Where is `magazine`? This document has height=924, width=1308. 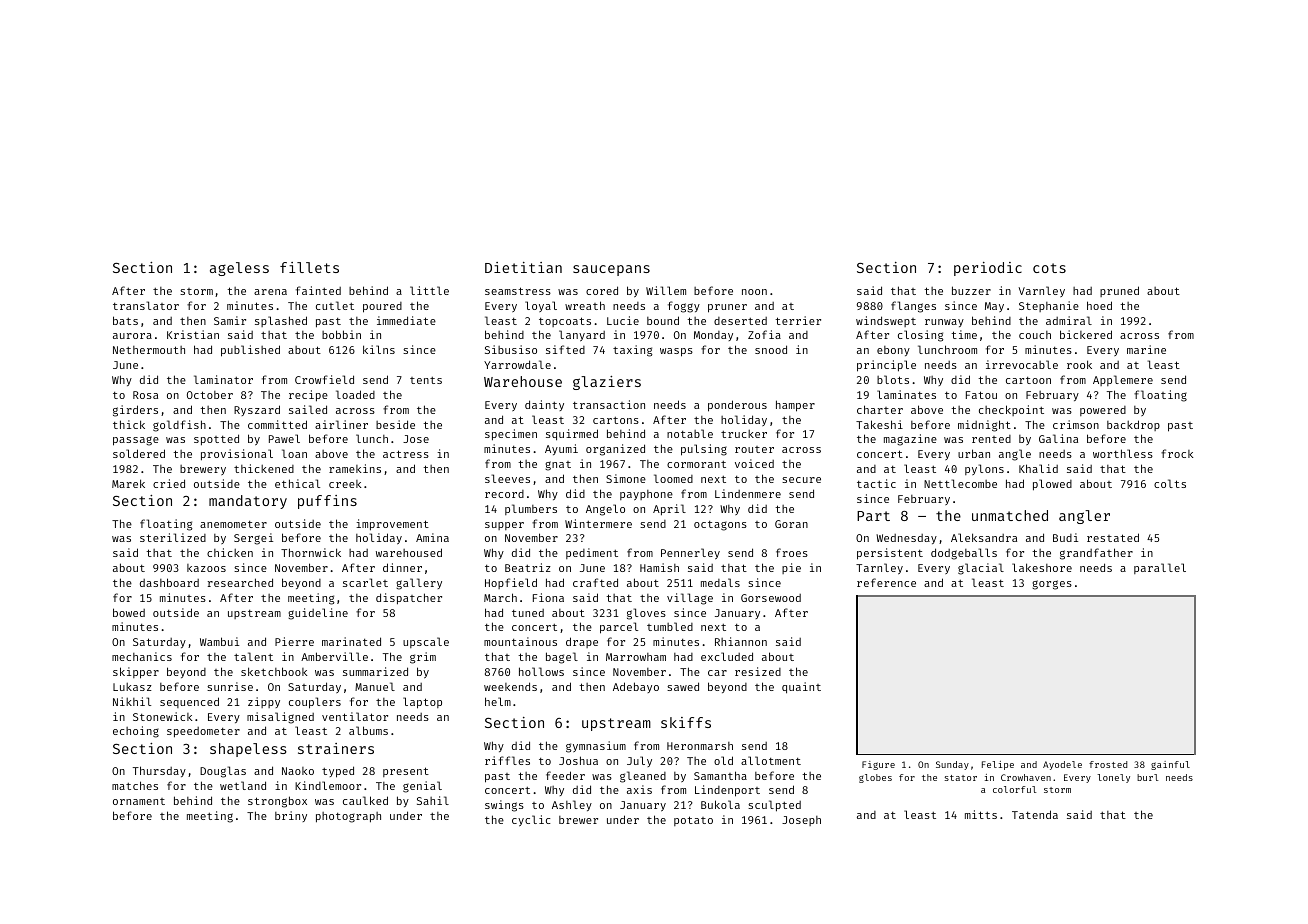
magazine is located at coordinates (910, 440).
